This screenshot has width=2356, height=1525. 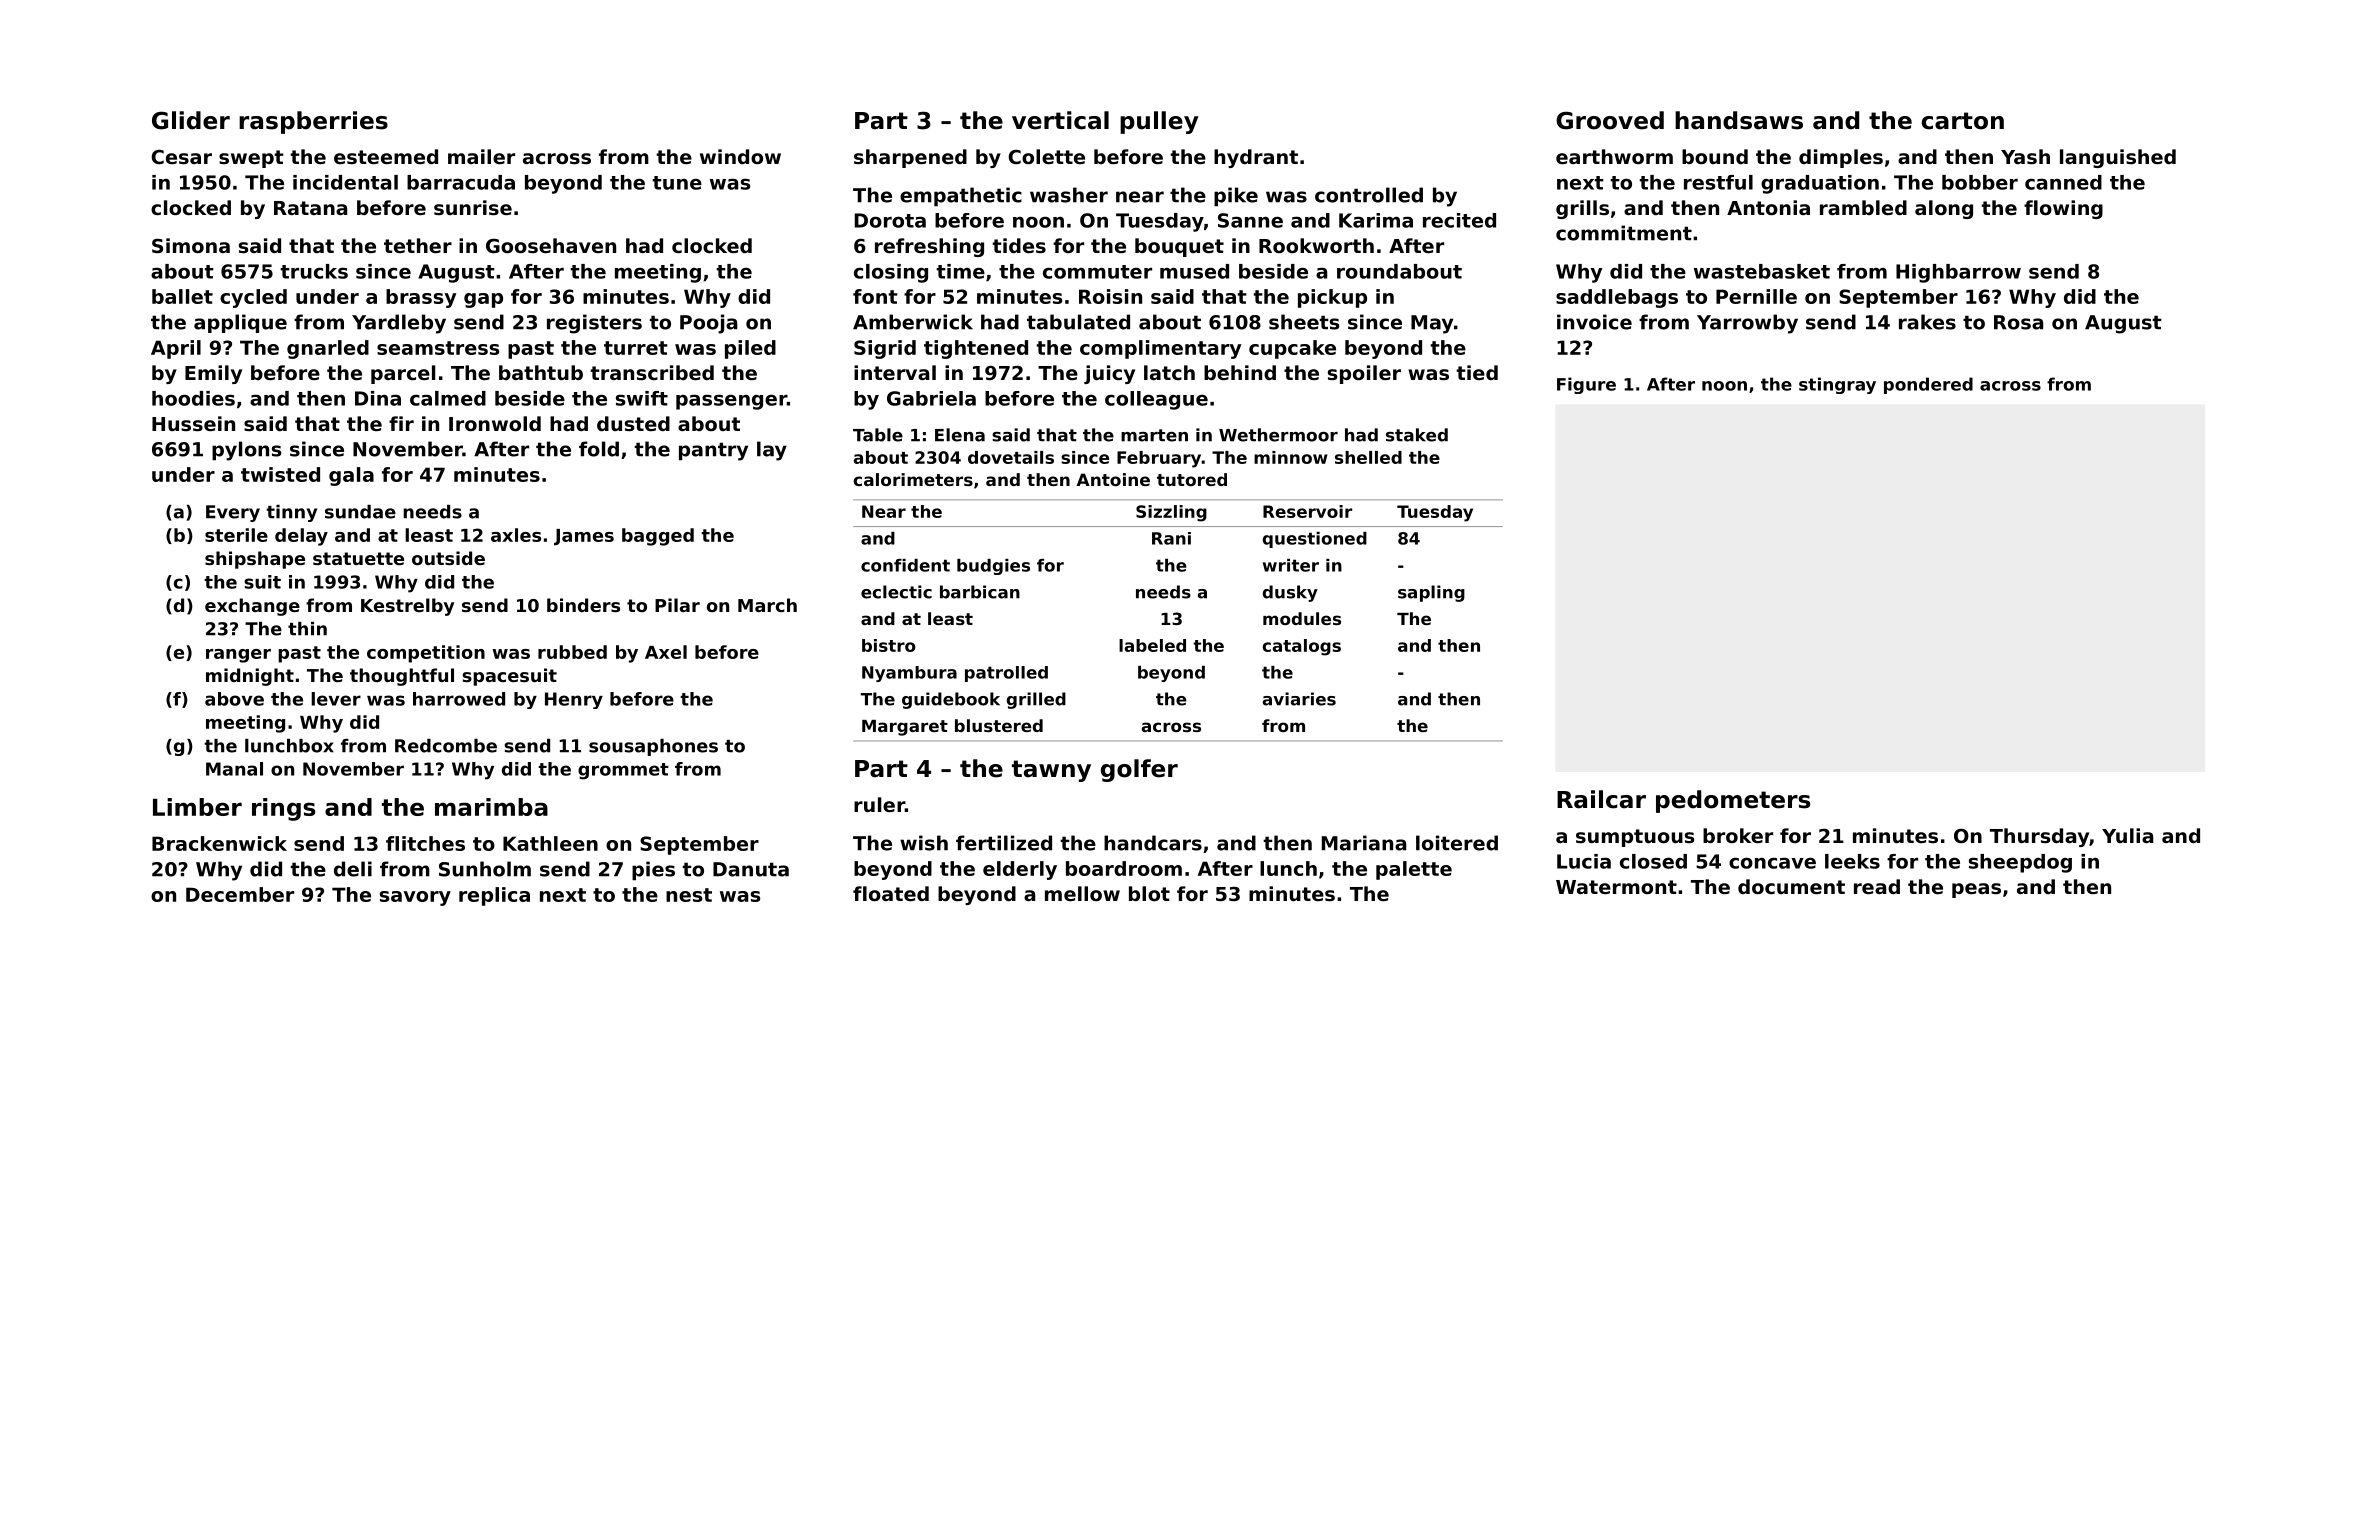 I want to click on bathtub, so click(x=541, y=372).
